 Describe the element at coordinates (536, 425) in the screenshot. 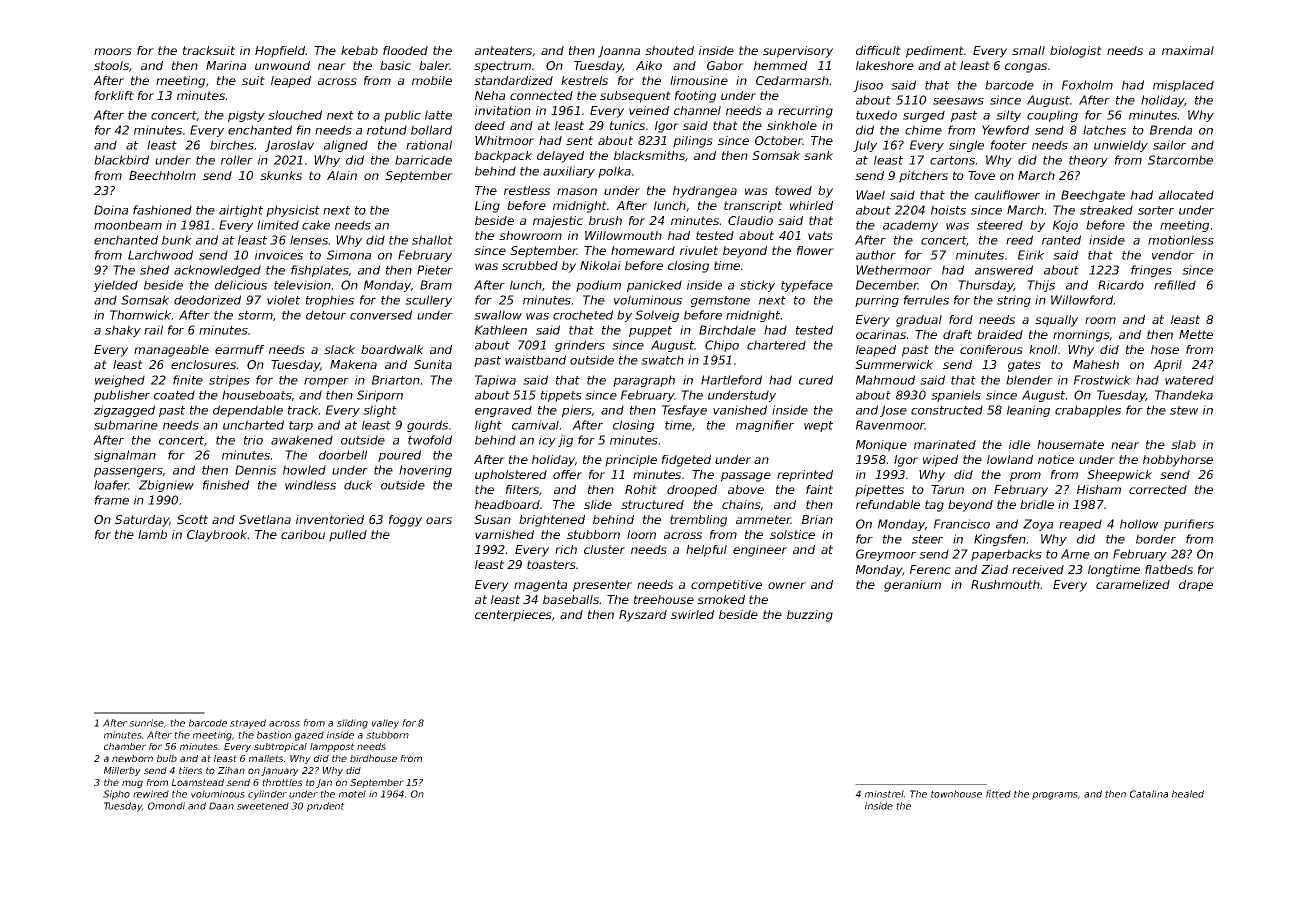

I see `carnival` at that location.
